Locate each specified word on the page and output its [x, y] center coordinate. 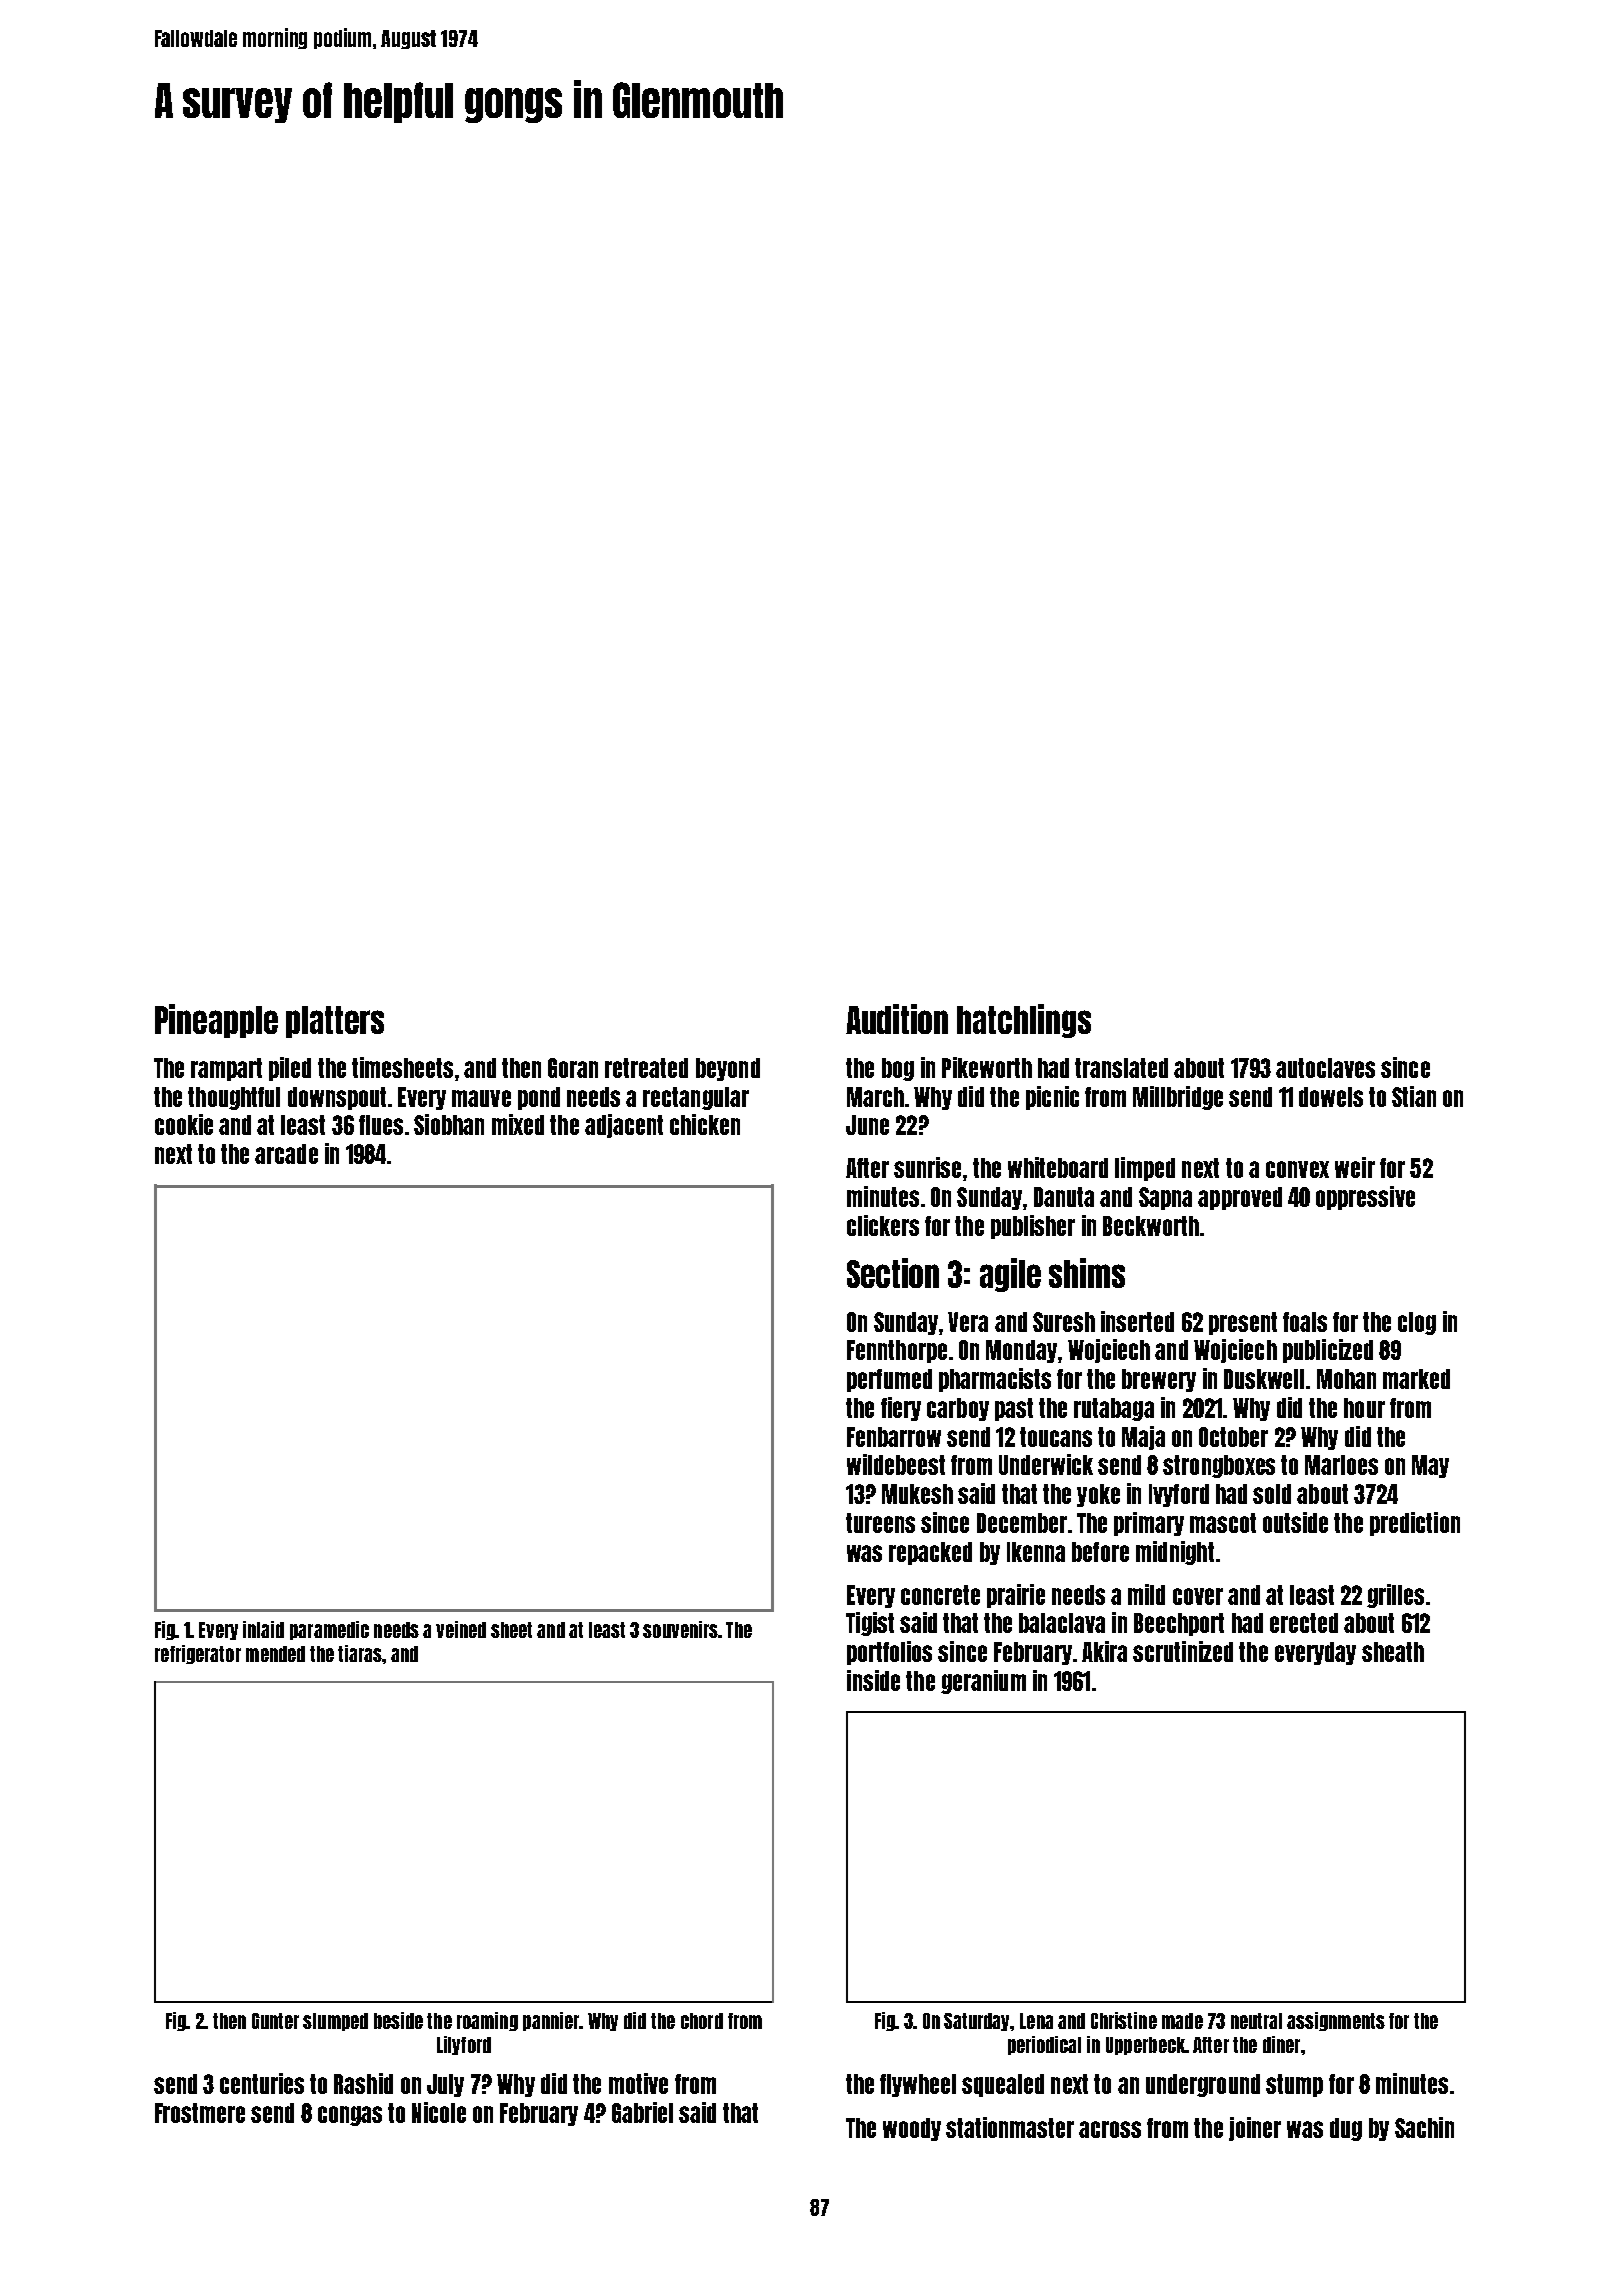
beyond [728, 1069]
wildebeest [896, 1464]
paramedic [329, 1630]
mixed [518, 1124]
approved [1240, 1198]
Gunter [275, 2021]
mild [1146, 1594]
